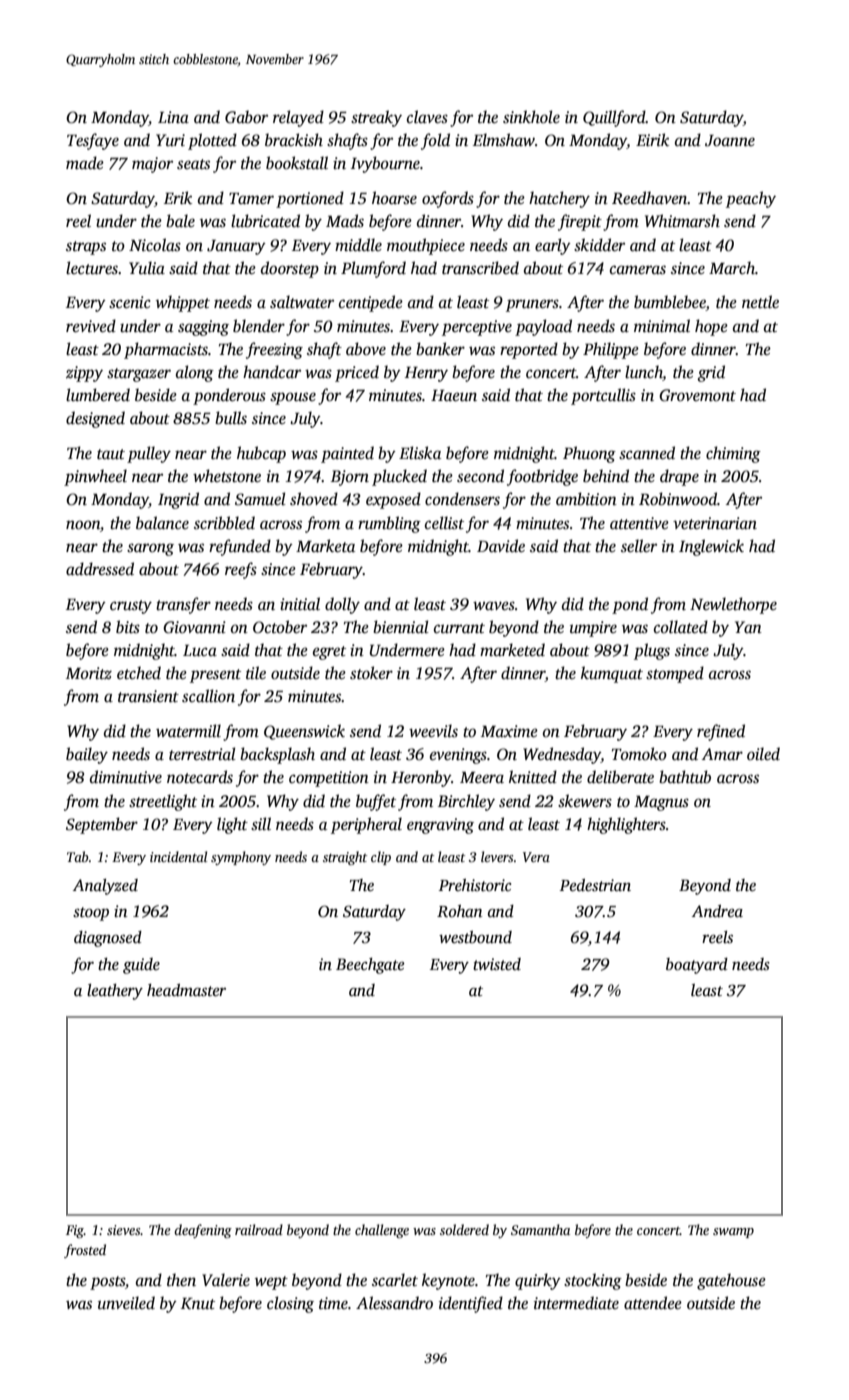 The height and width of the screenshot is (1400, 849). What do you see at coordinates (471, 1304) in the screenshot?
I see `identified` at bounding box center [471, 1304].
